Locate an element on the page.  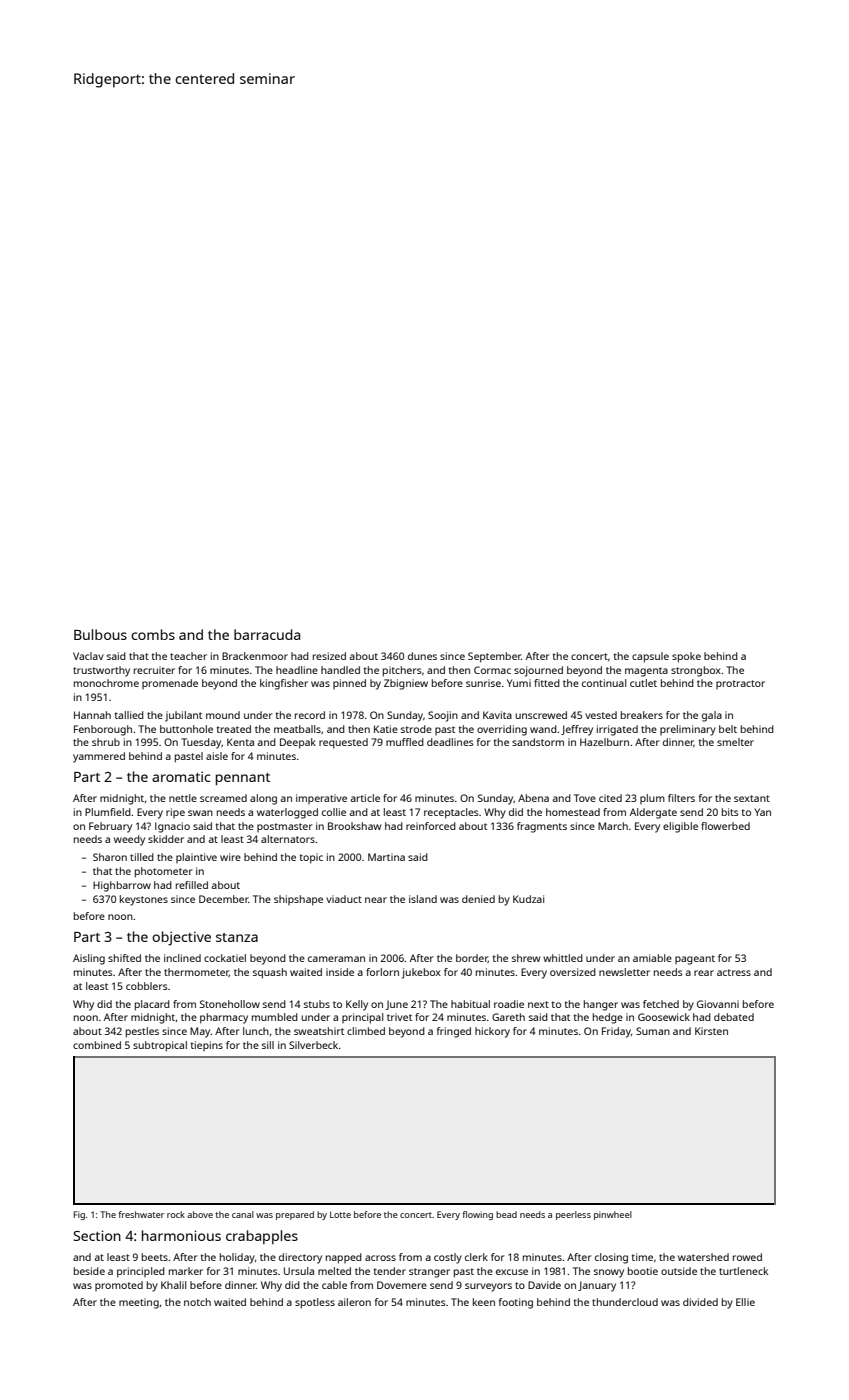
combined is located at coordinates (97, 1045).
